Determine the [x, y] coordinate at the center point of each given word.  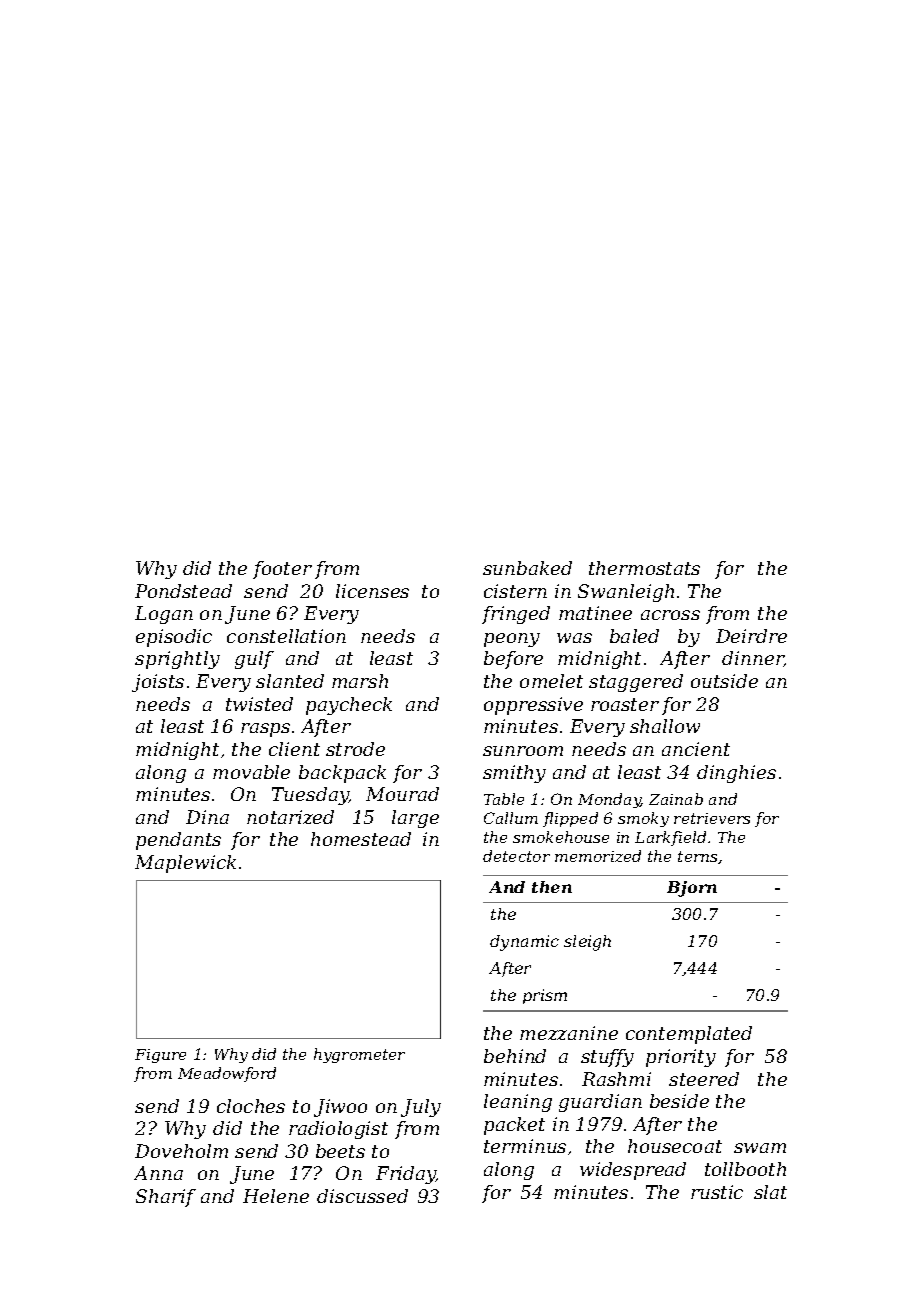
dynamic [524, 943]
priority [681, 1058]
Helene [276, 1196]
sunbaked [527, 568]
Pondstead [183, 591]
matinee [595, 613]
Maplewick [185, 864]
